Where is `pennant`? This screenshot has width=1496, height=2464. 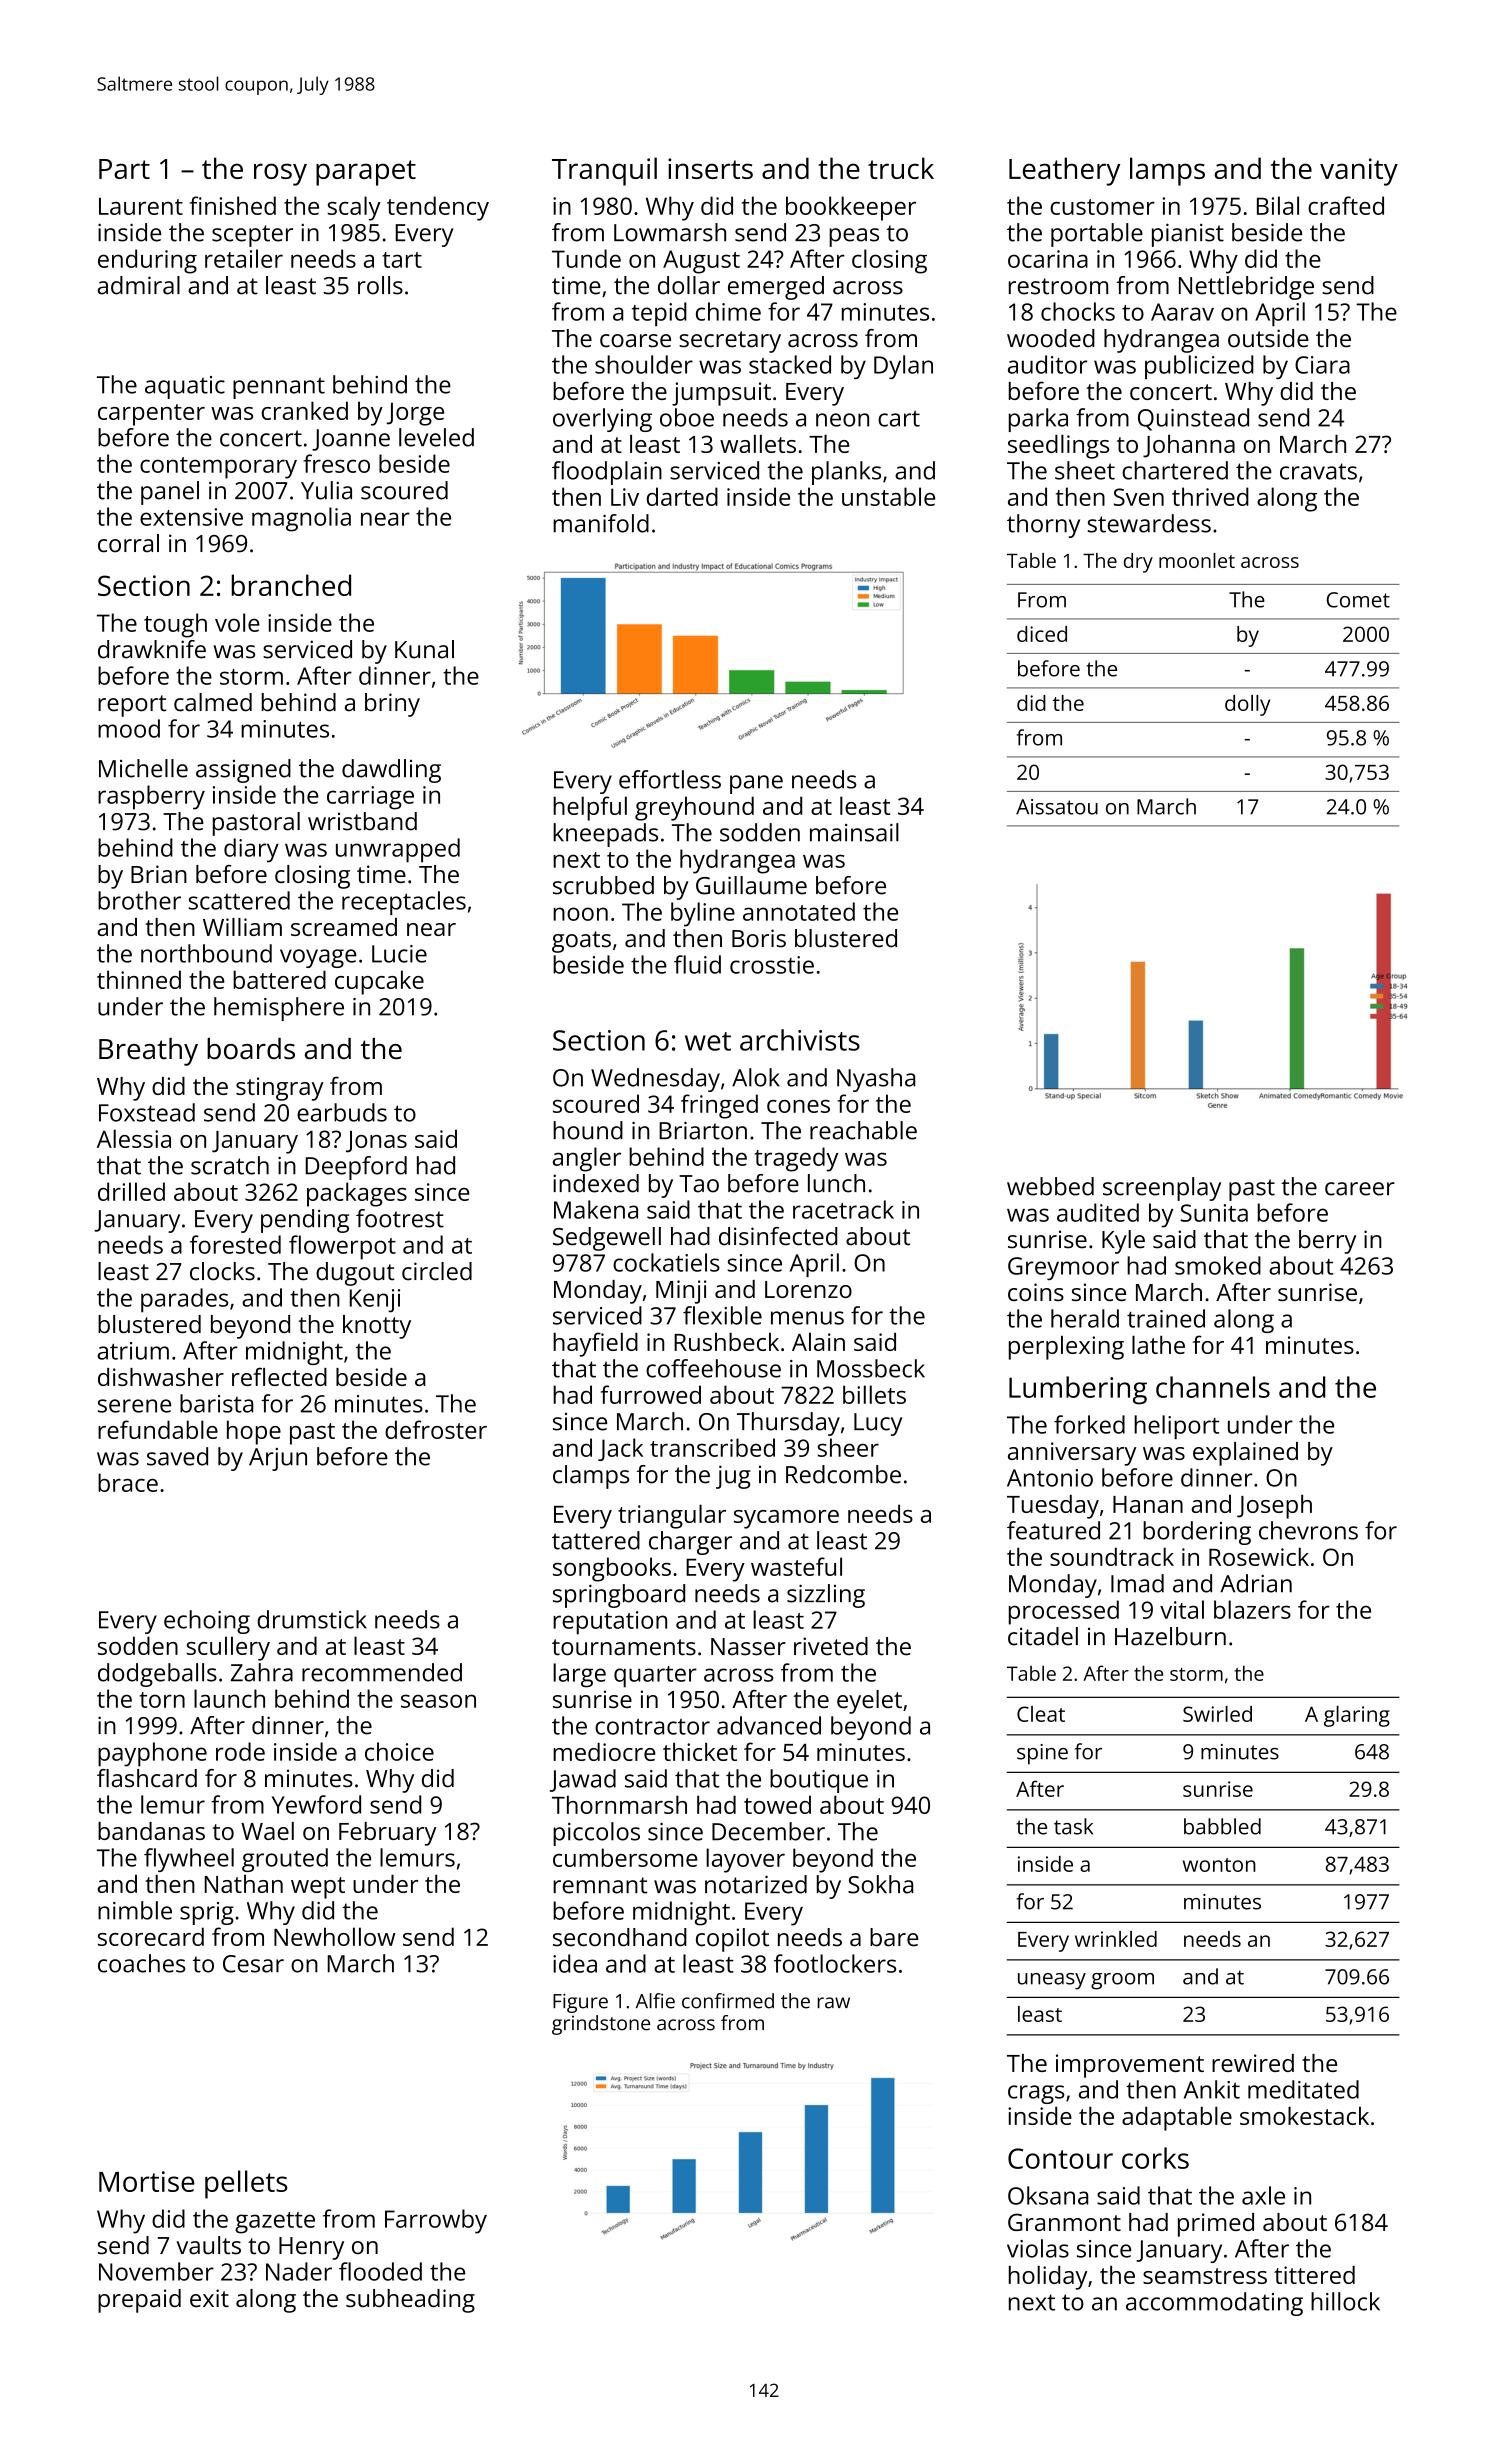
pennant is located at coordinates (279, 388).
